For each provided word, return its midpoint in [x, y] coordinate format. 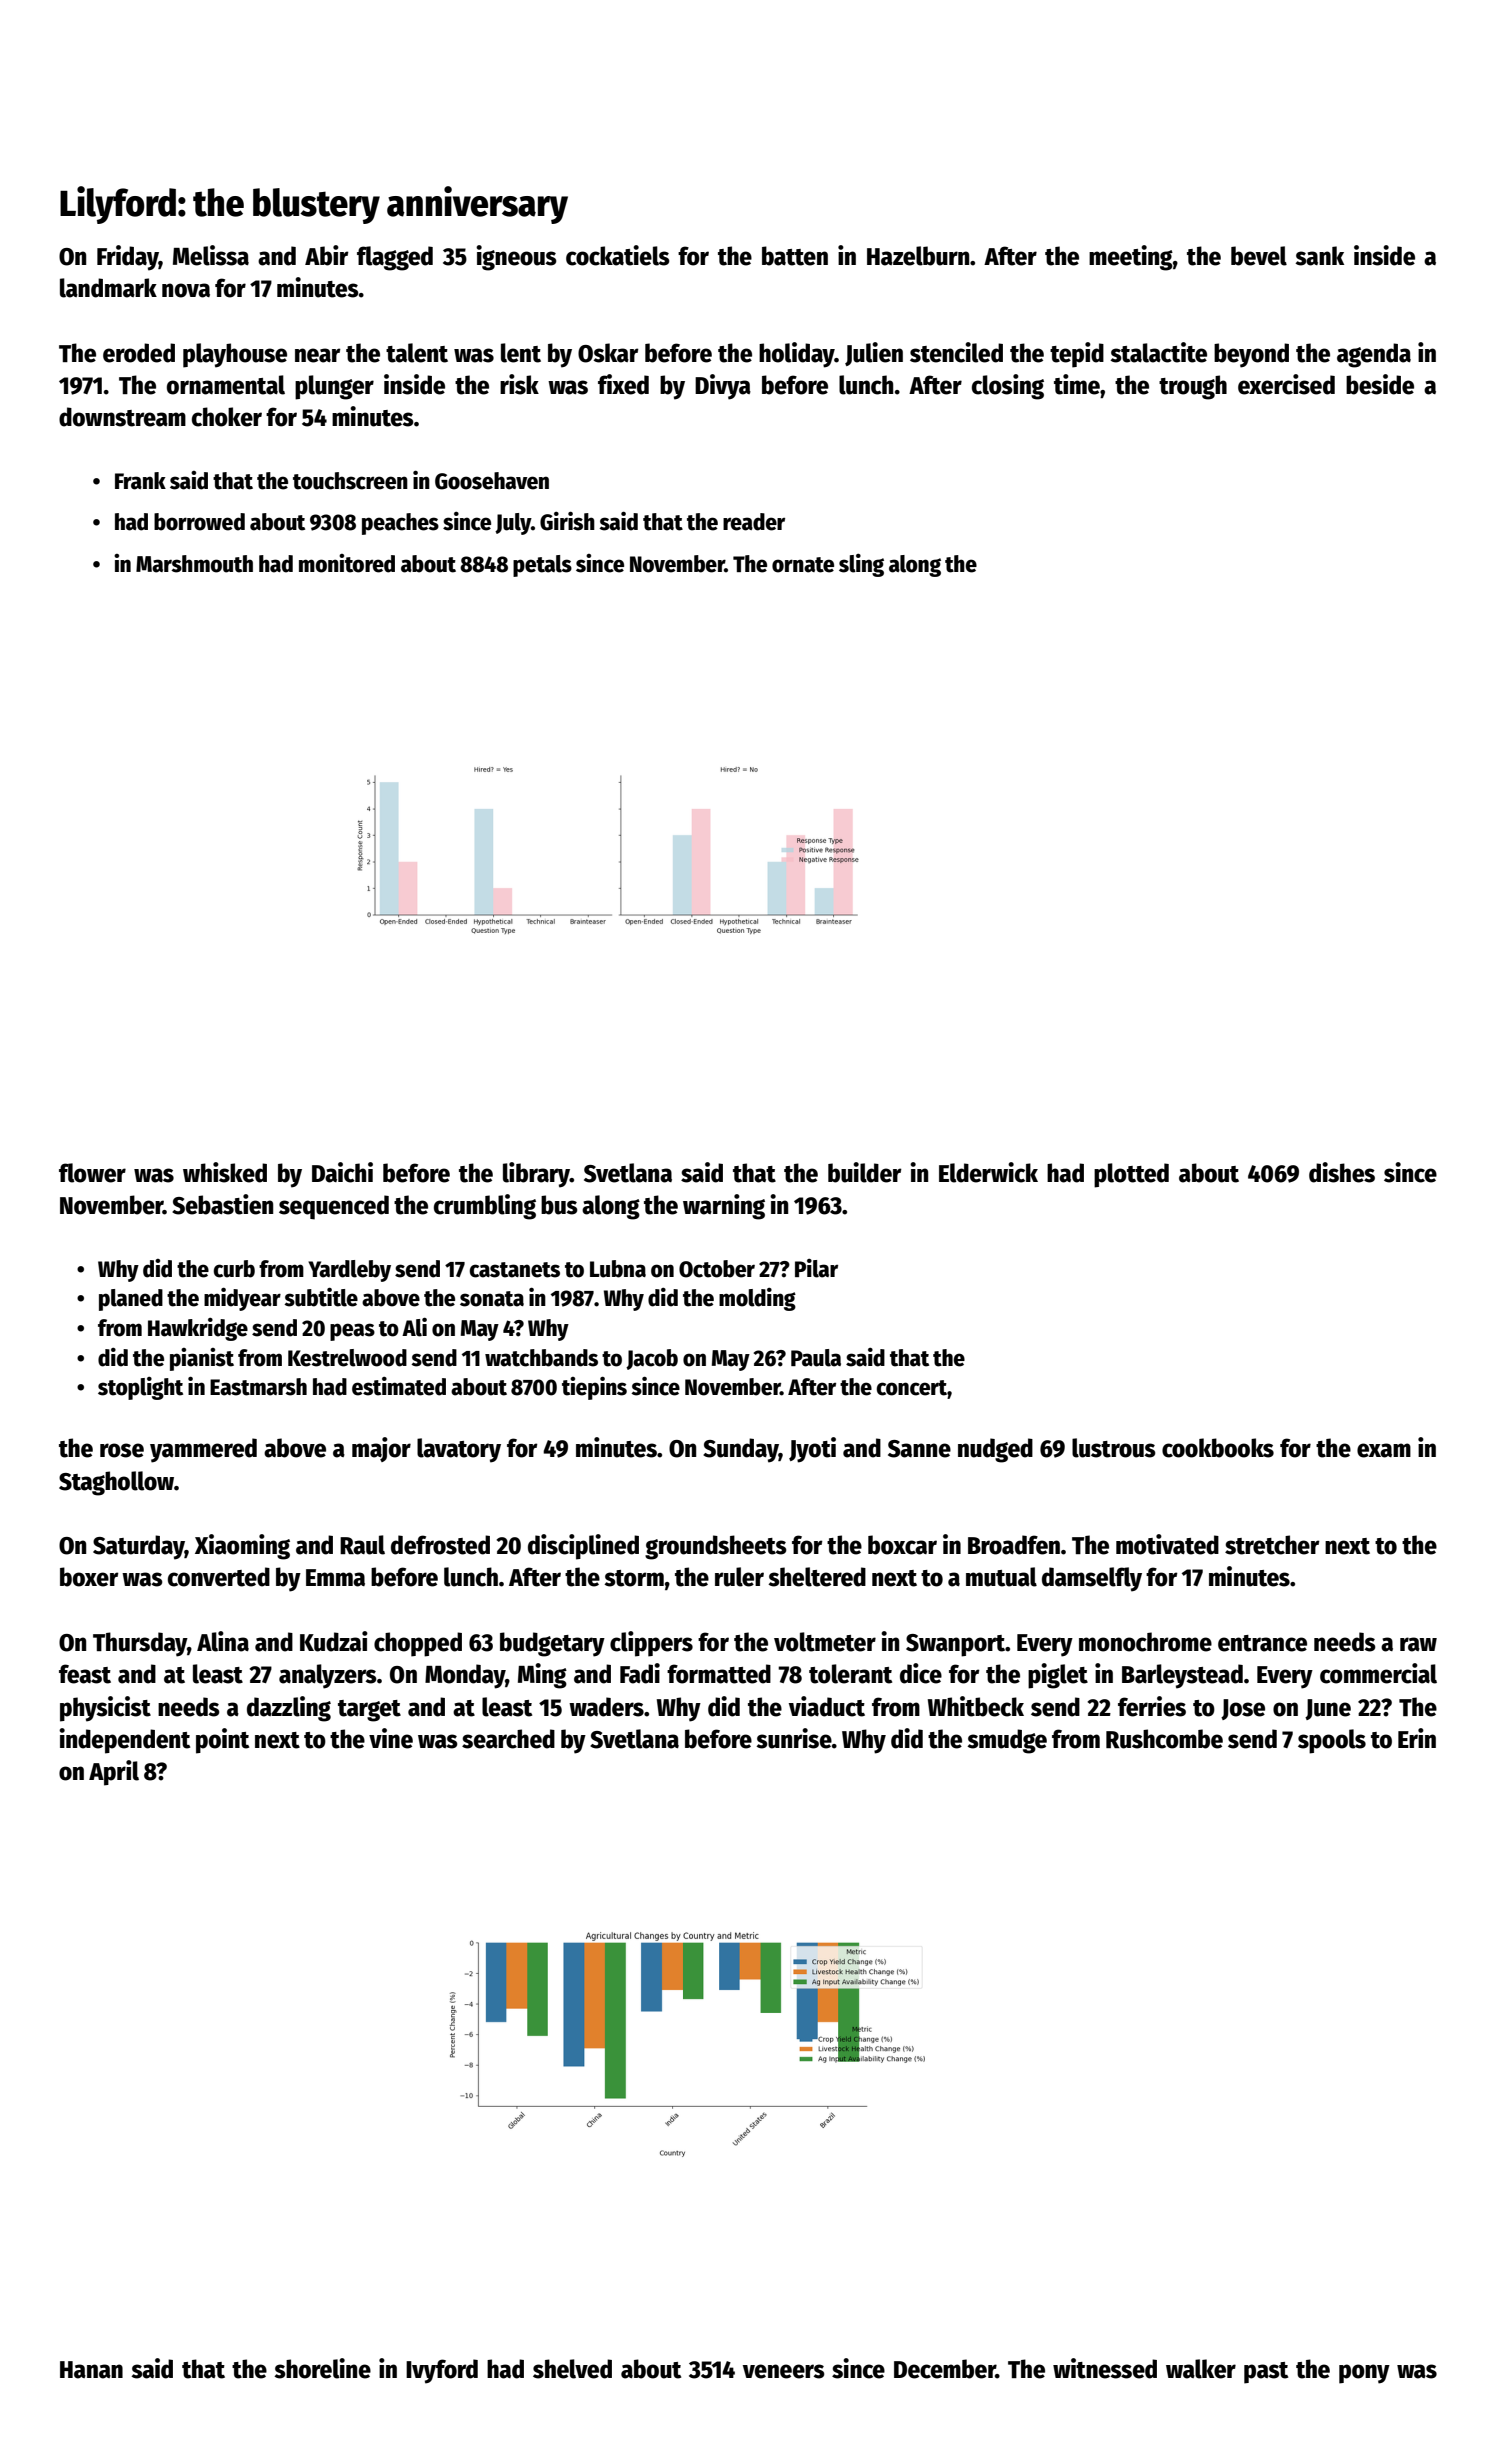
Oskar [608, 353]
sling [861, 565]
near [318, 355]
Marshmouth [194, 564]
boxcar [902, 1545]
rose [122, 1450]
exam [1384, 1450]
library [536, 1175]
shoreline [322, 2368]
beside [1380, 384]
